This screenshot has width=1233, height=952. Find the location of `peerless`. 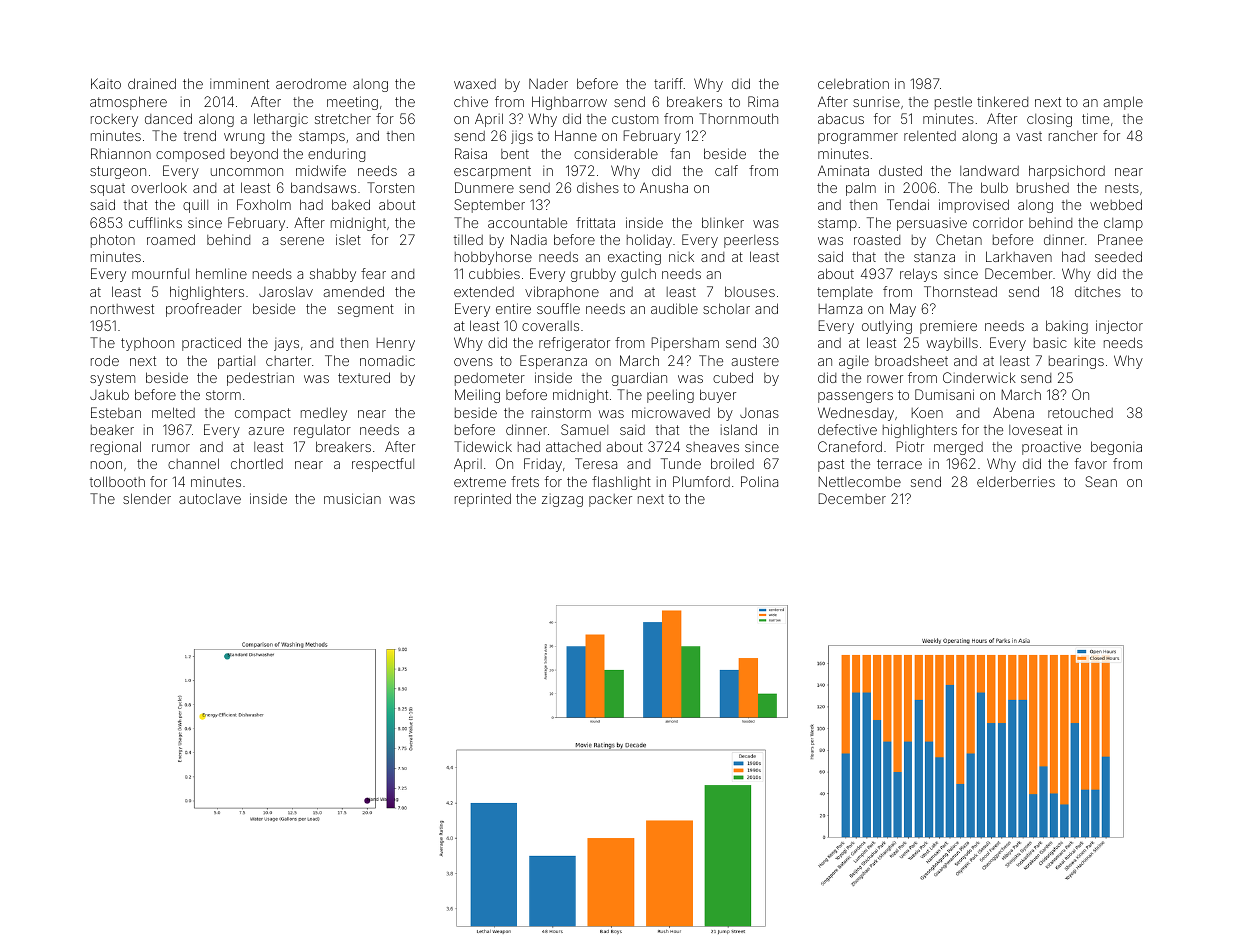

peerless is located at coordinates (751, 241).
